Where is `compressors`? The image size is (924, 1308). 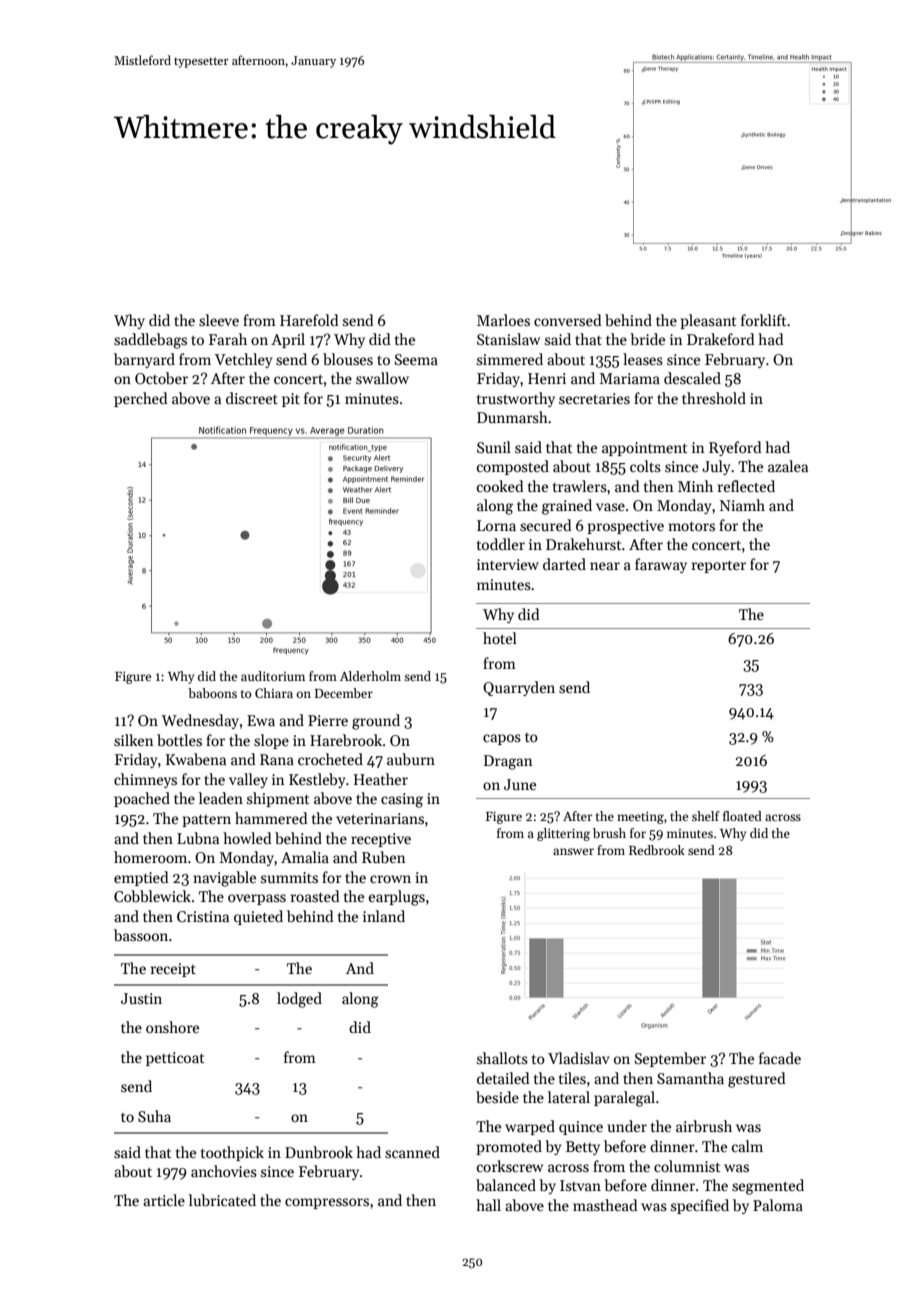
compressors is located at coordinates (327, 1203).
